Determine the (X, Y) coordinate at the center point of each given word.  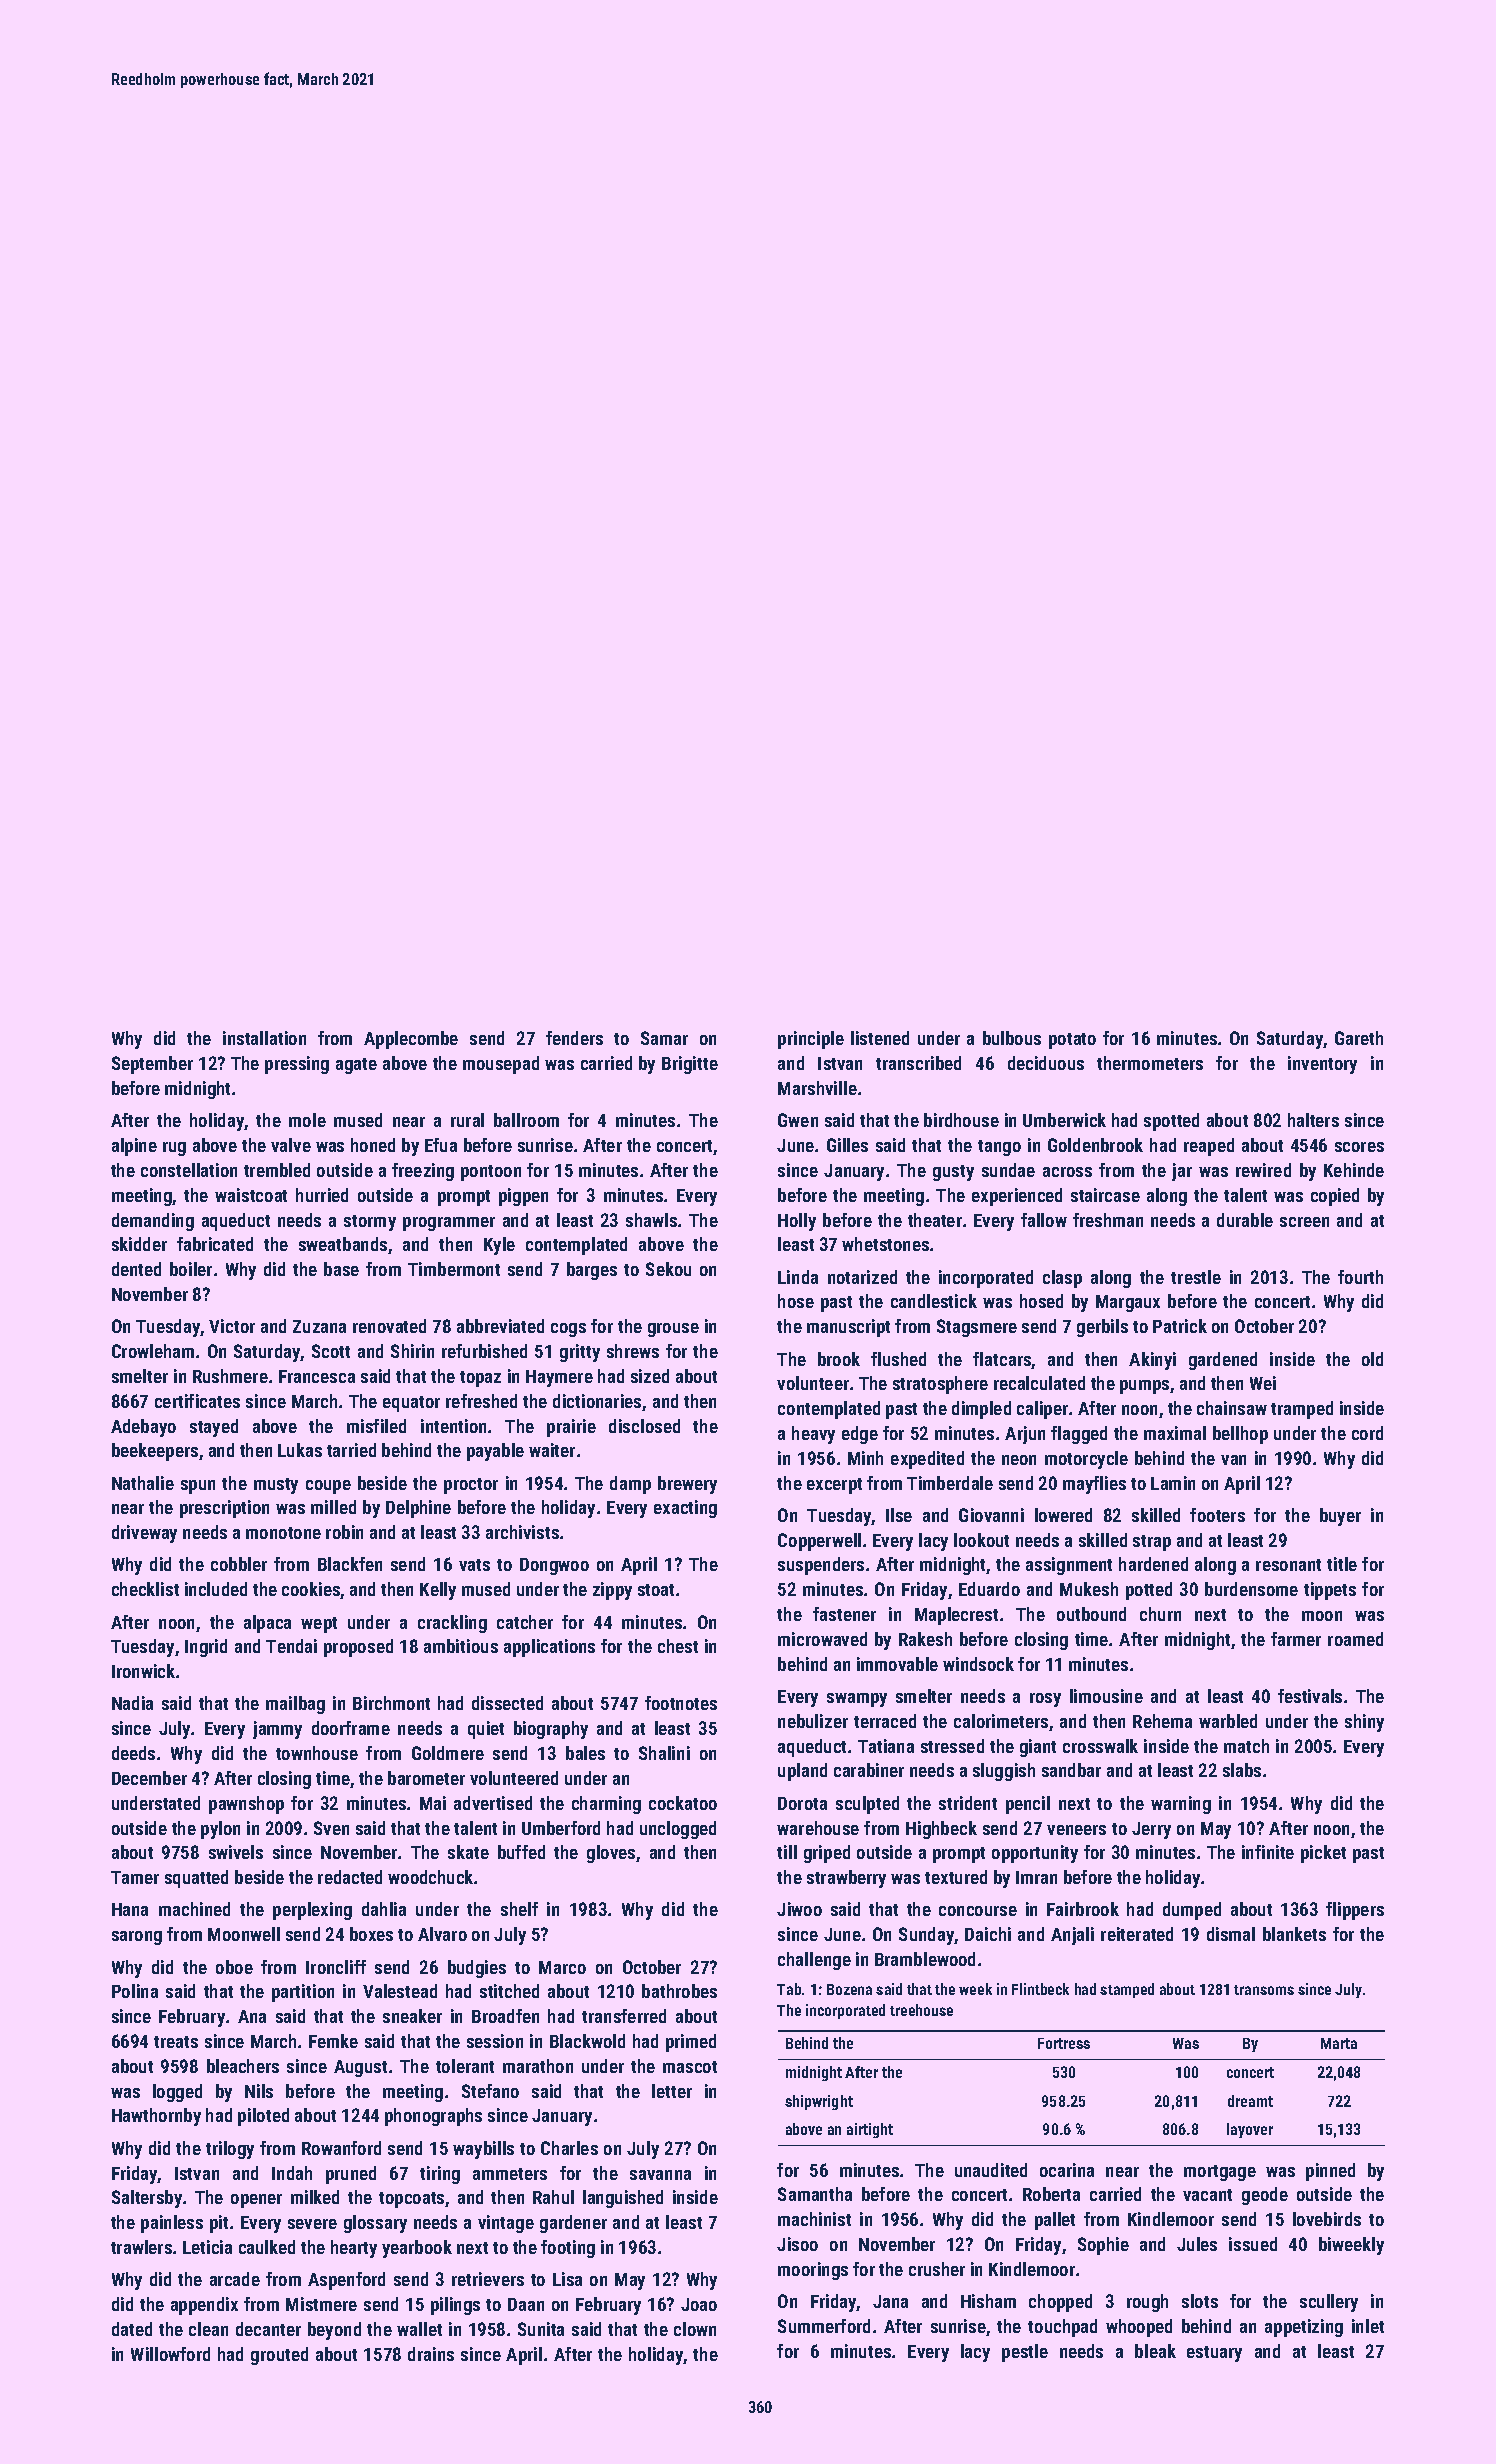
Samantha (815, 2194)
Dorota (802, 1803)
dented (136, 1269)
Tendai (291, 1646)
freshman (1108, 1220)
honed (373, 1145)
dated (132, 2329)
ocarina (1067, 2170)
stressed (952, 1746)
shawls (651, 1220)
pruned (351, 2175)
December (149, 1778)
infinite (1268, 1852)
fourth (1360, 1277)
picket (1323, 1854)
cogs (568, 1330)
